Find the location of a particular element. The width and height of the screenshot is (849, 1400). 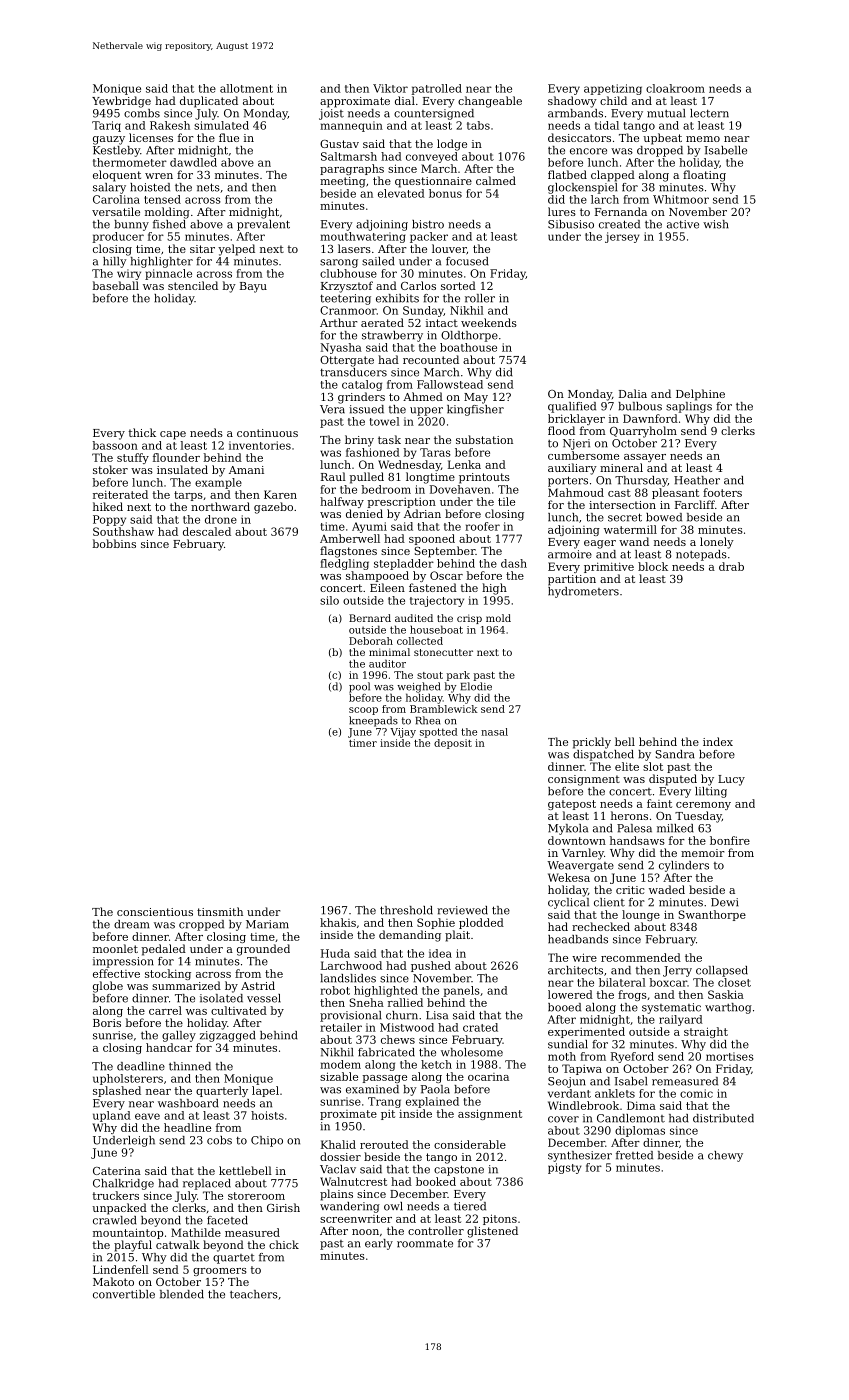

unpacked is located at coordinates (119, 1209).
